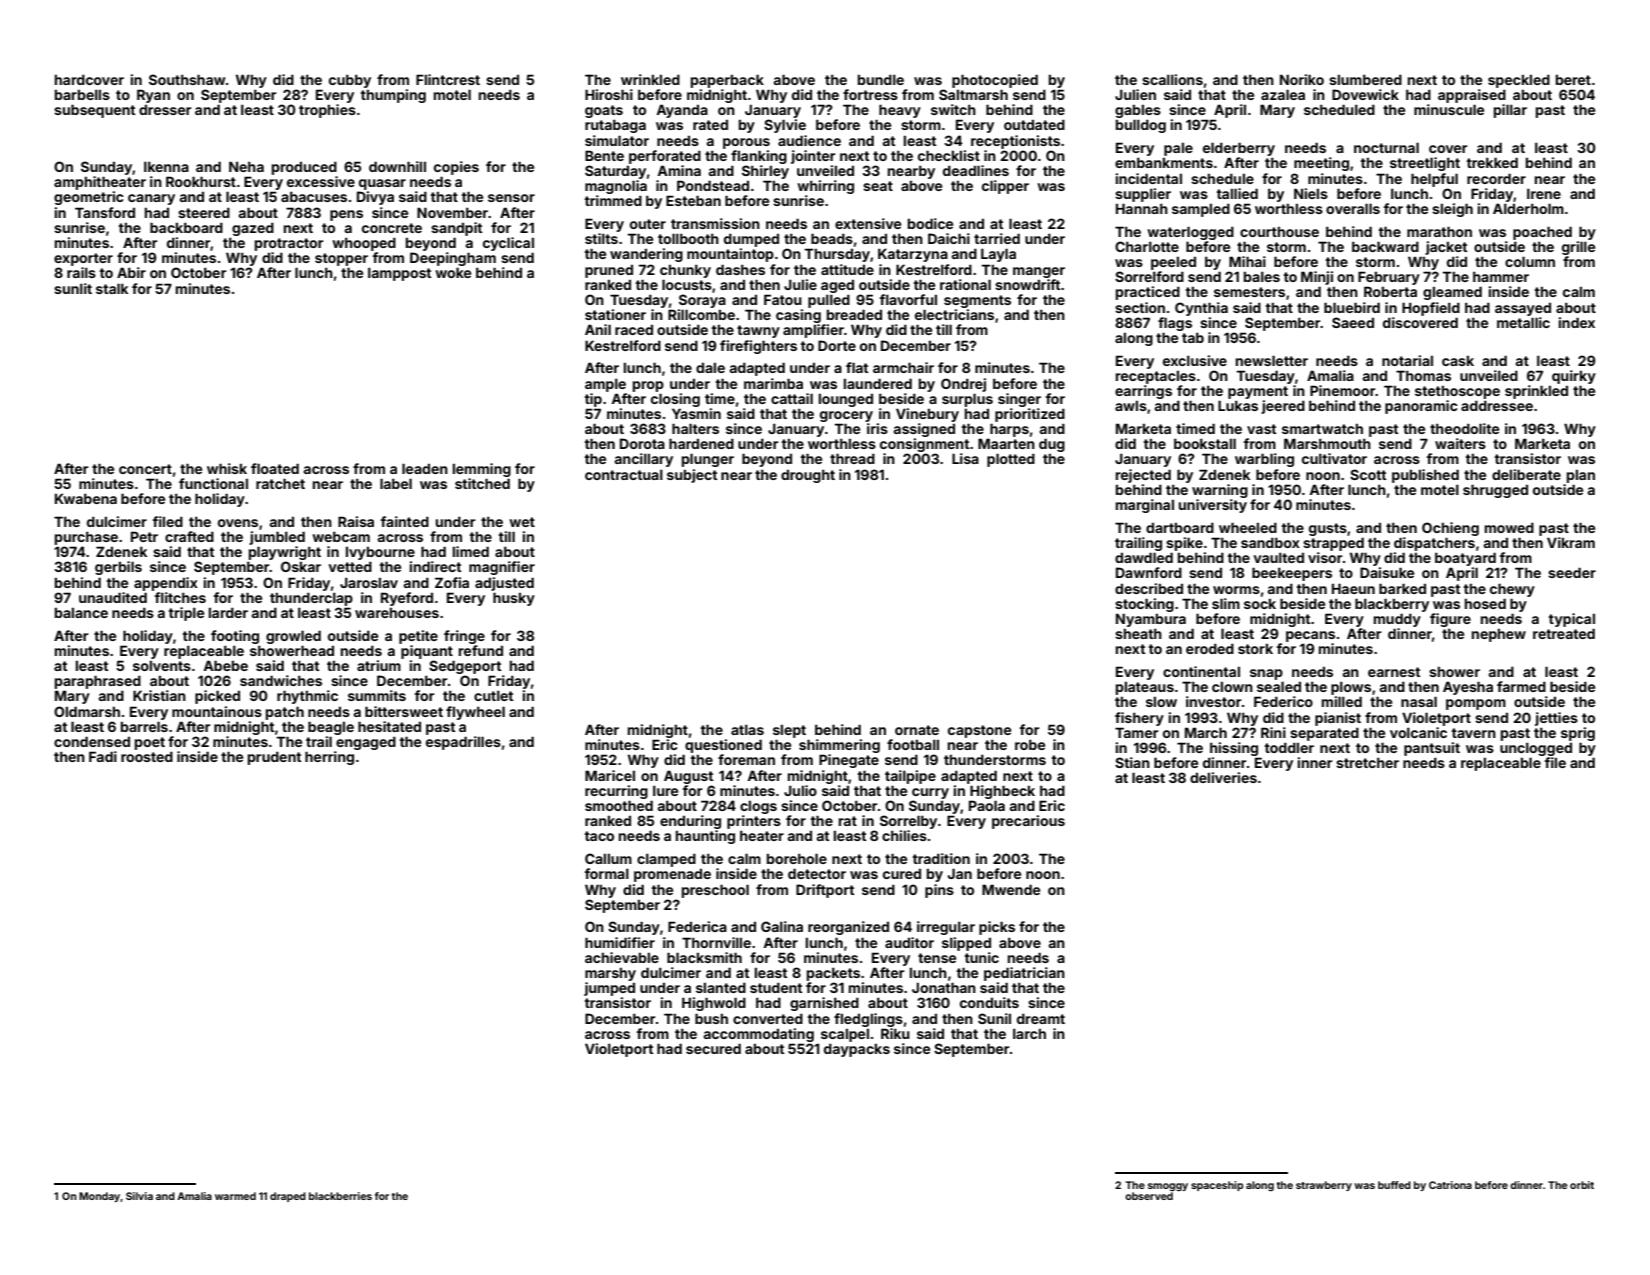 The image size is (1650, 1275). I want to click on dresser, so click(165, 110).
